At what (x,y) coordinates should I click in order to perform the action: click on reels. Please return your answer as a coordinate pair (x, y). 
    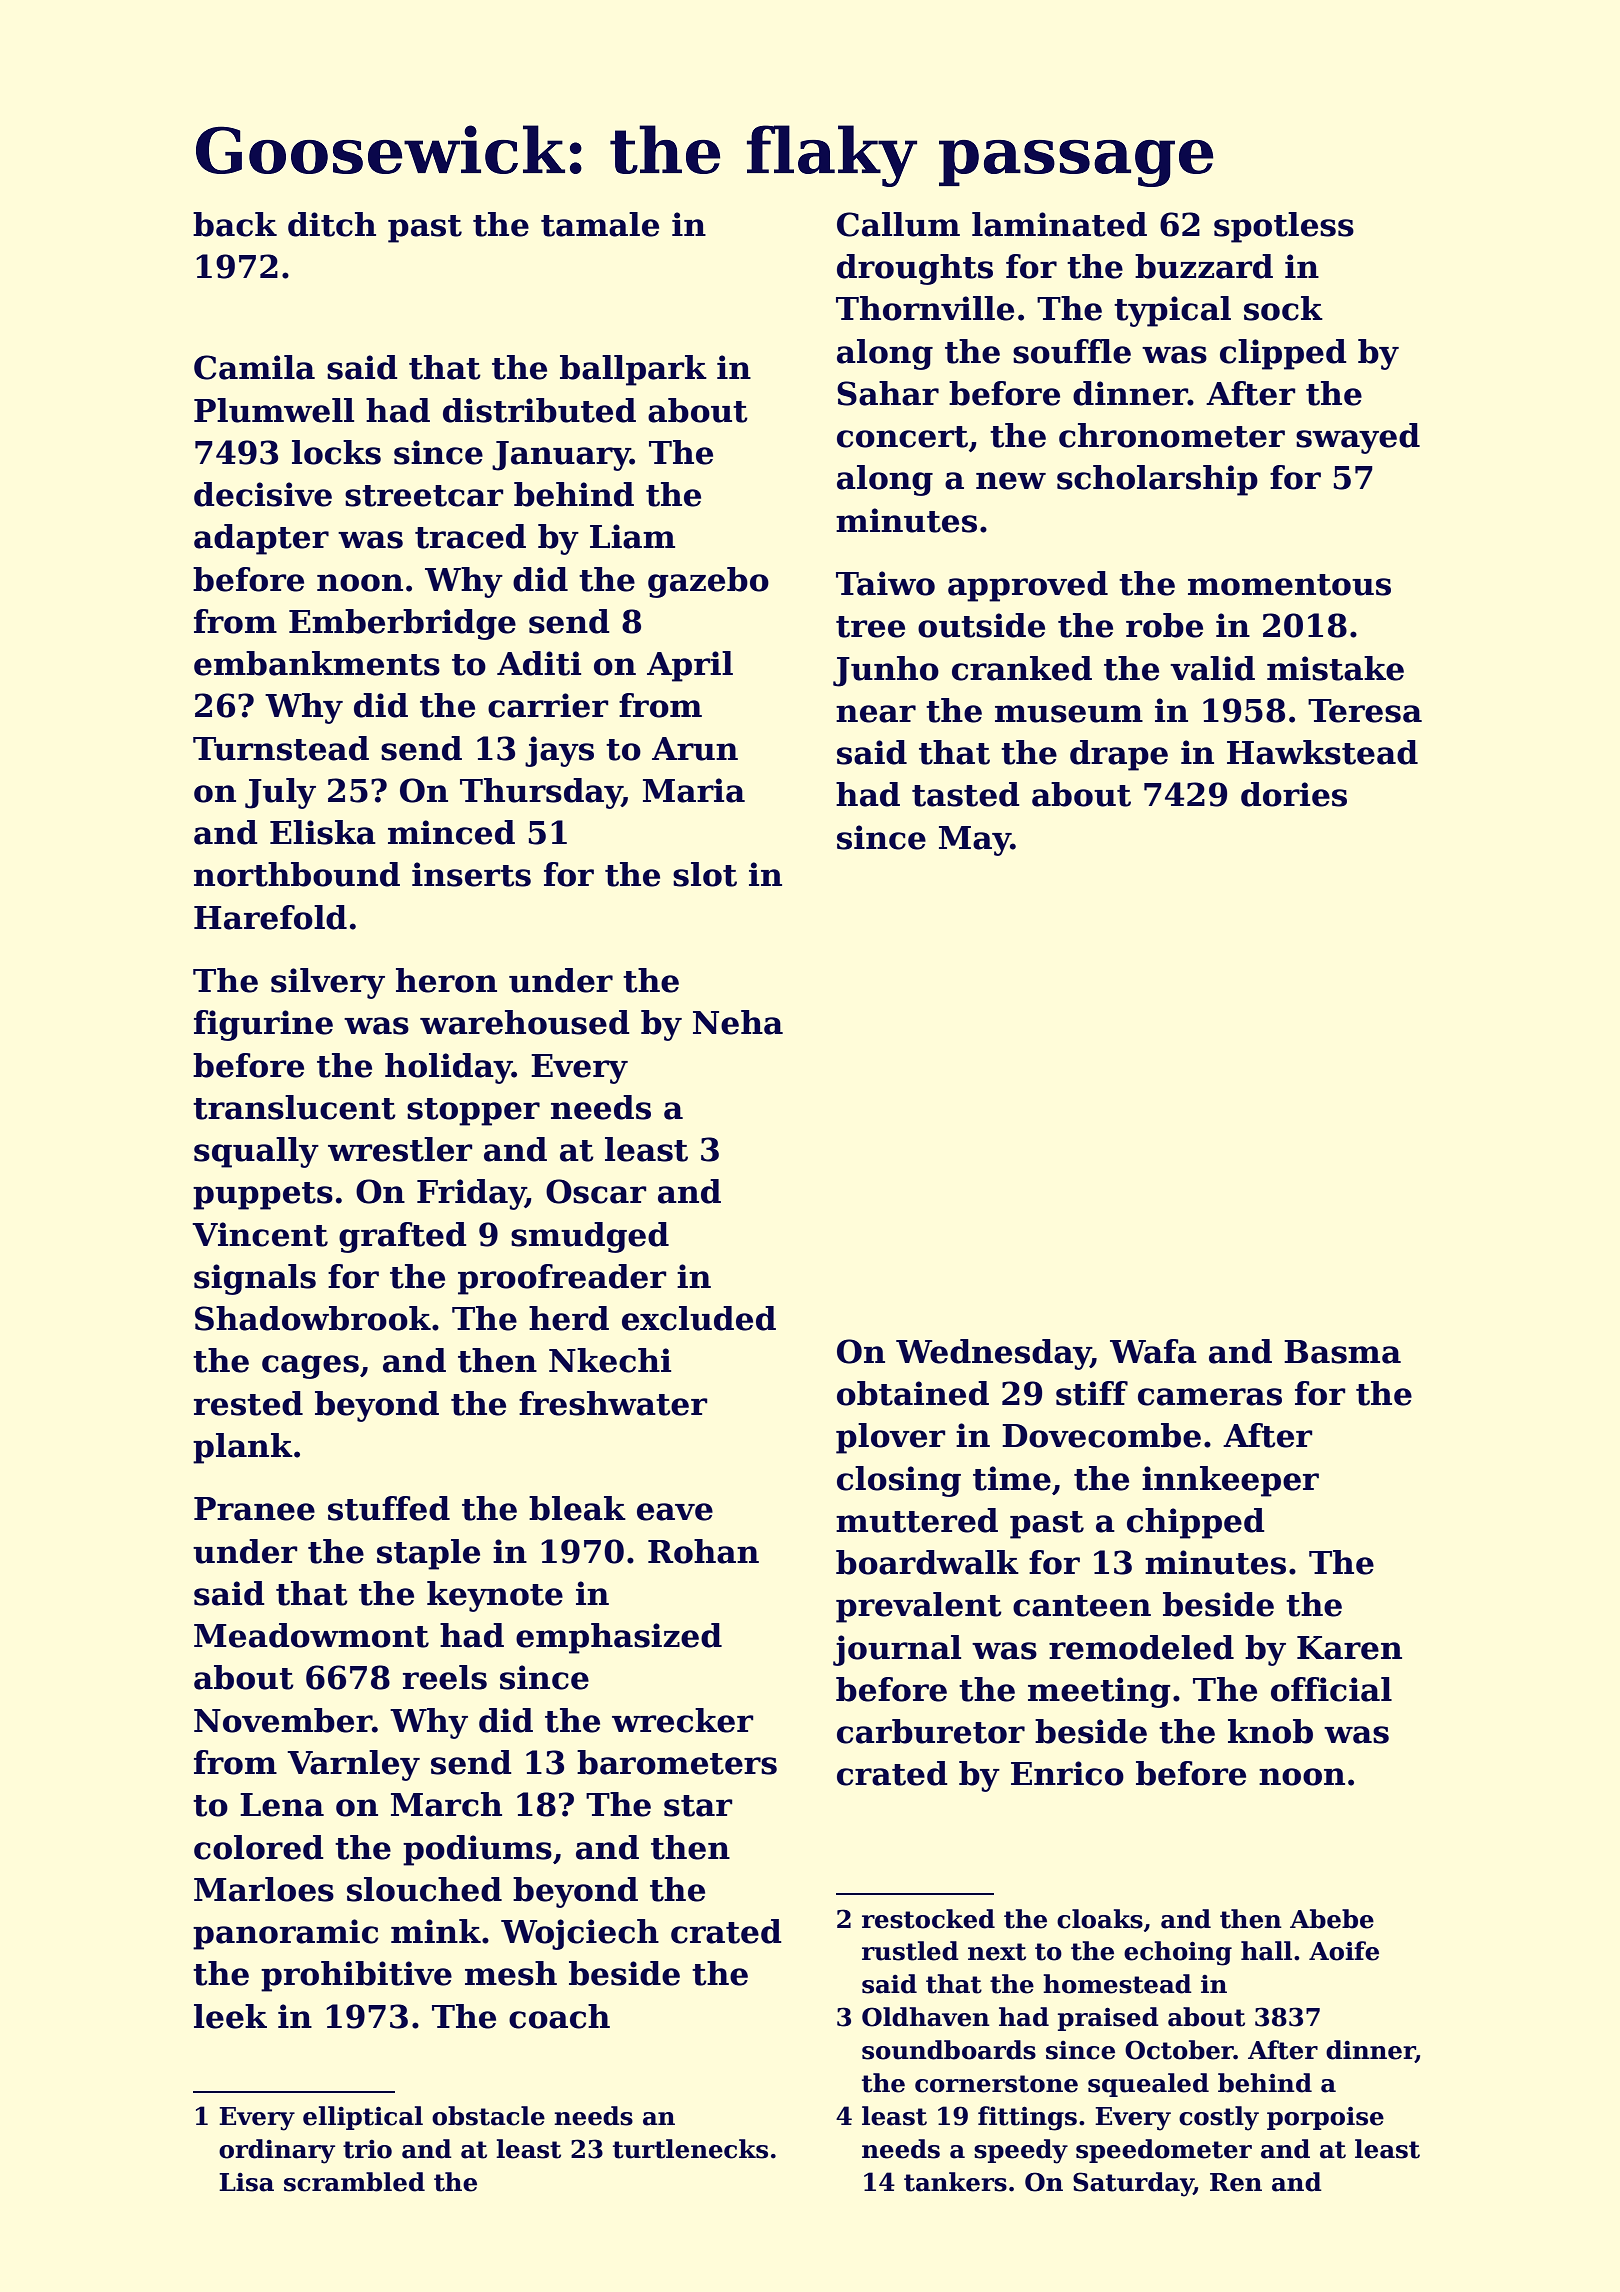
    Looking at the image, I should click on (445, 1677).
